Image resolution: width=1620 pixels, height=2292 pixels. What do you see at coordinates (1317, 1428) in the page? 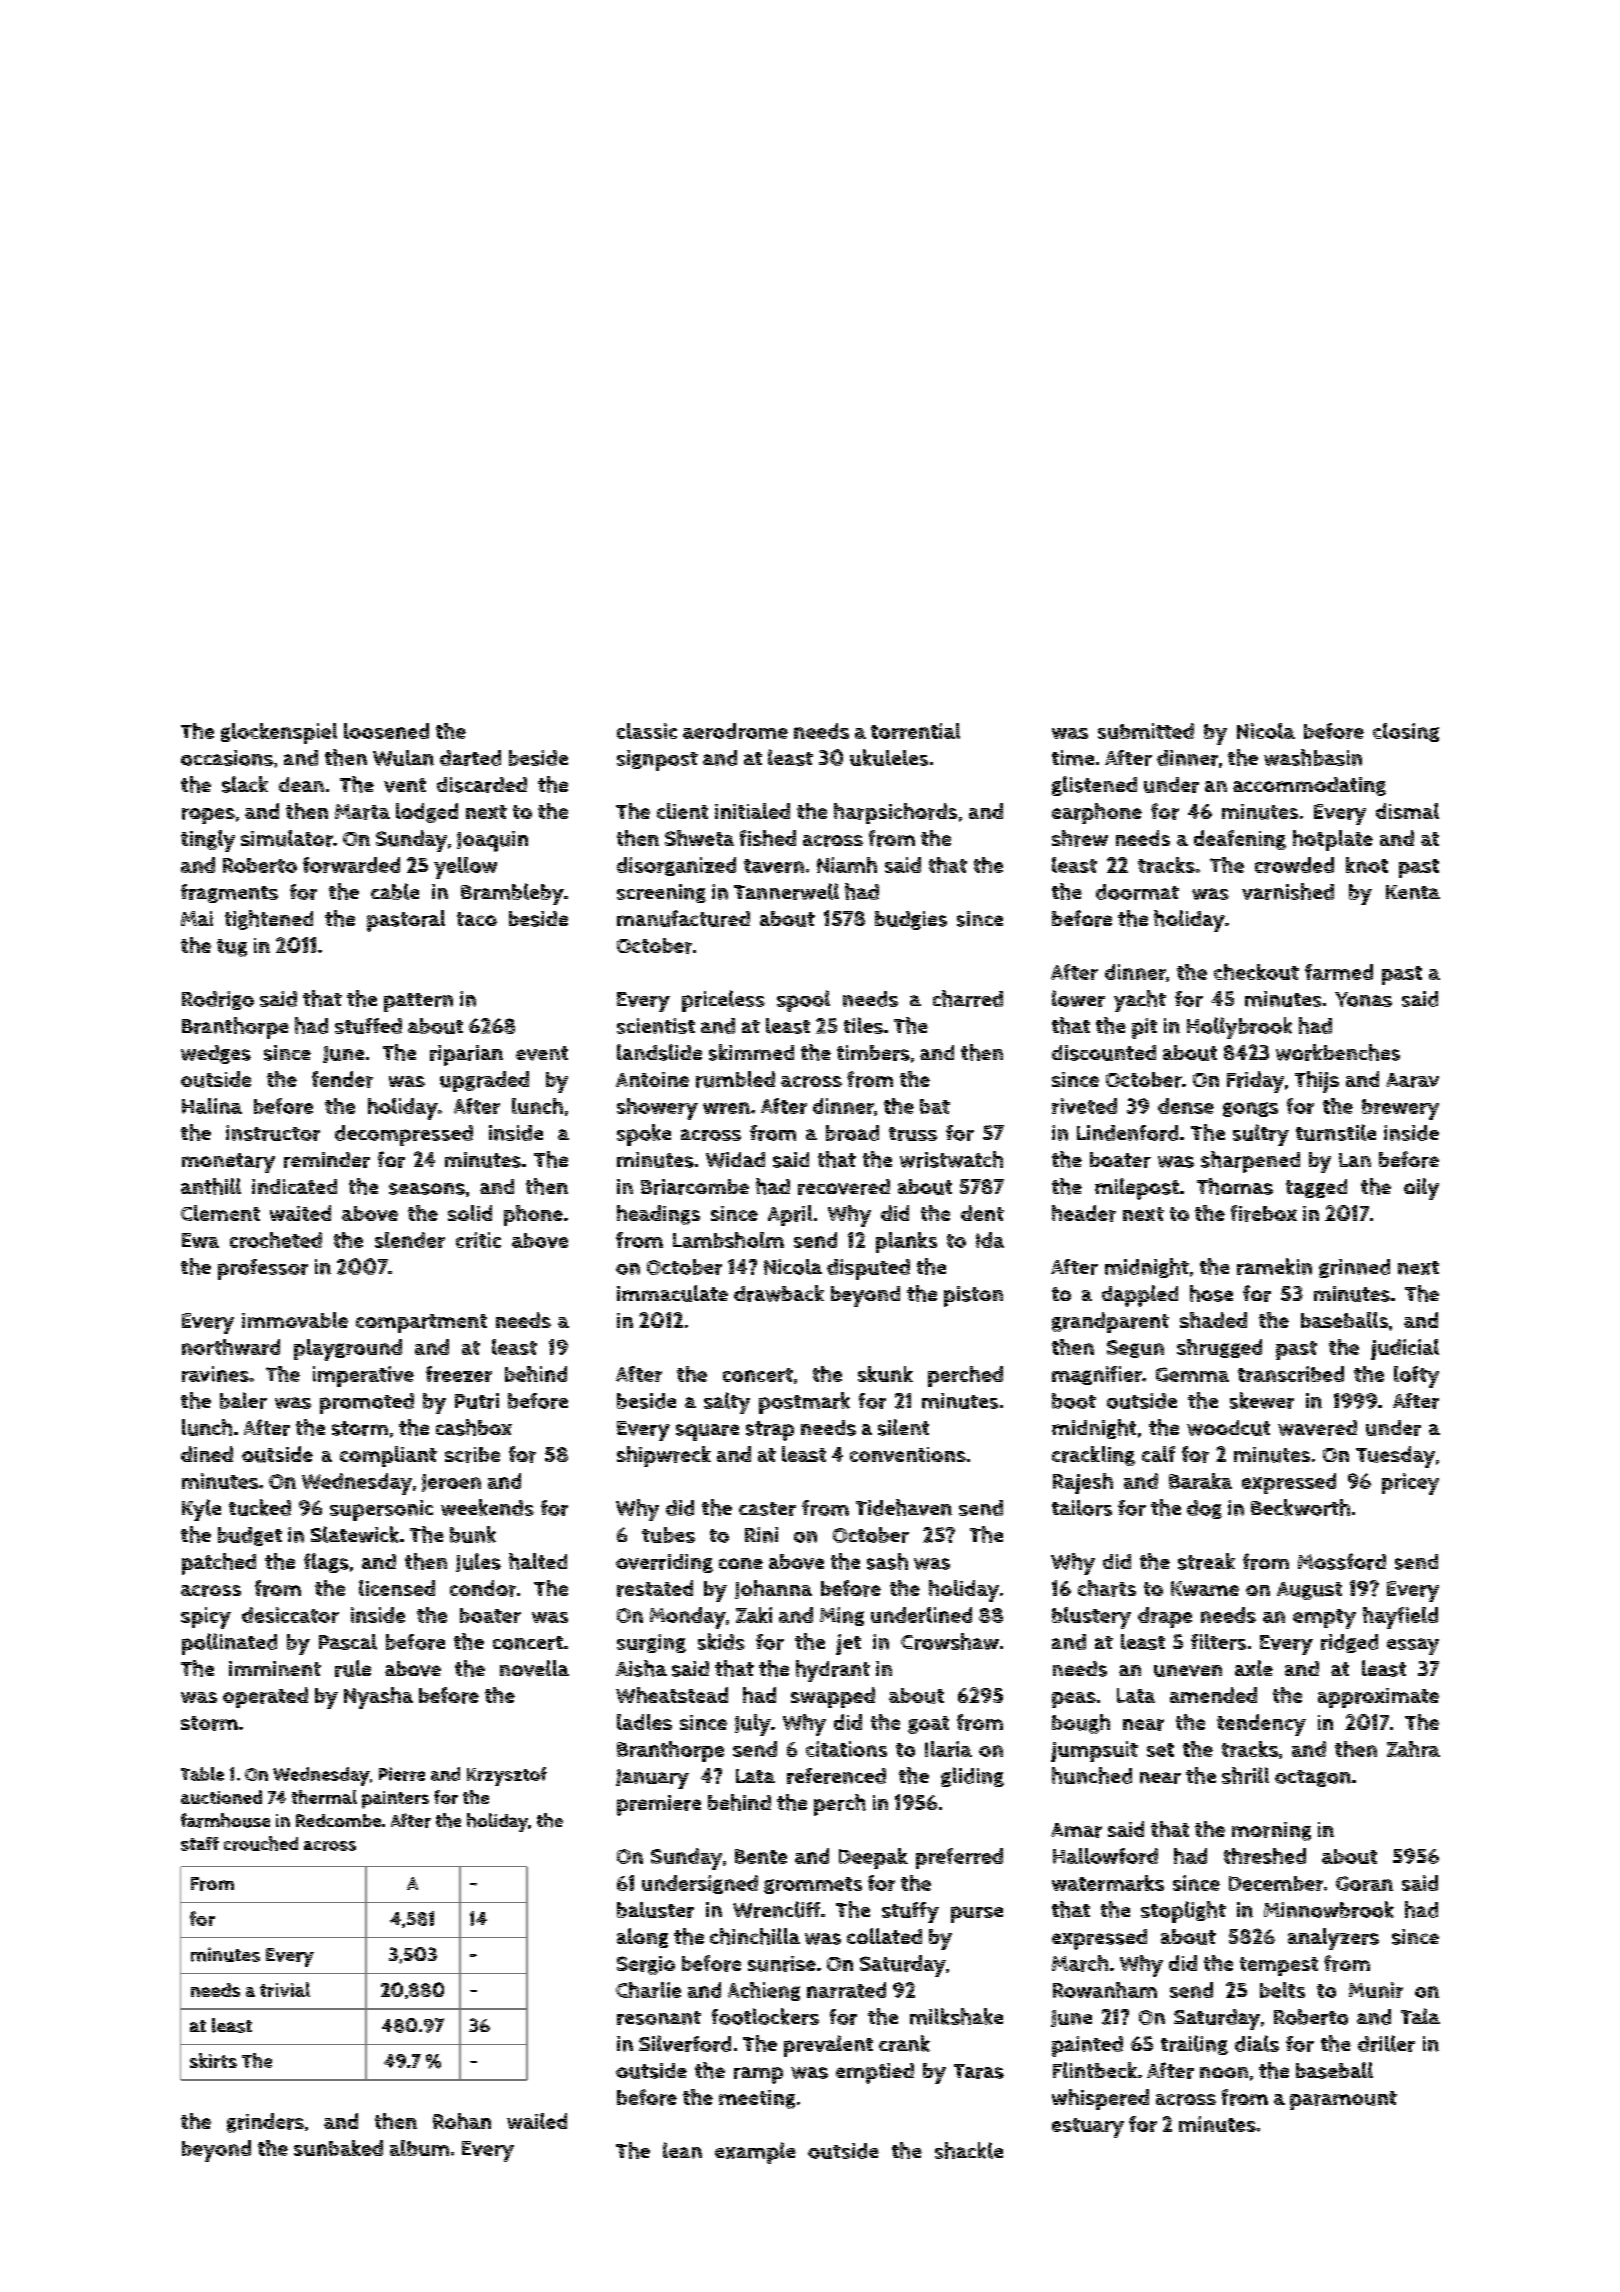
I see `wavered` at bounding box center [1317, 1428].
